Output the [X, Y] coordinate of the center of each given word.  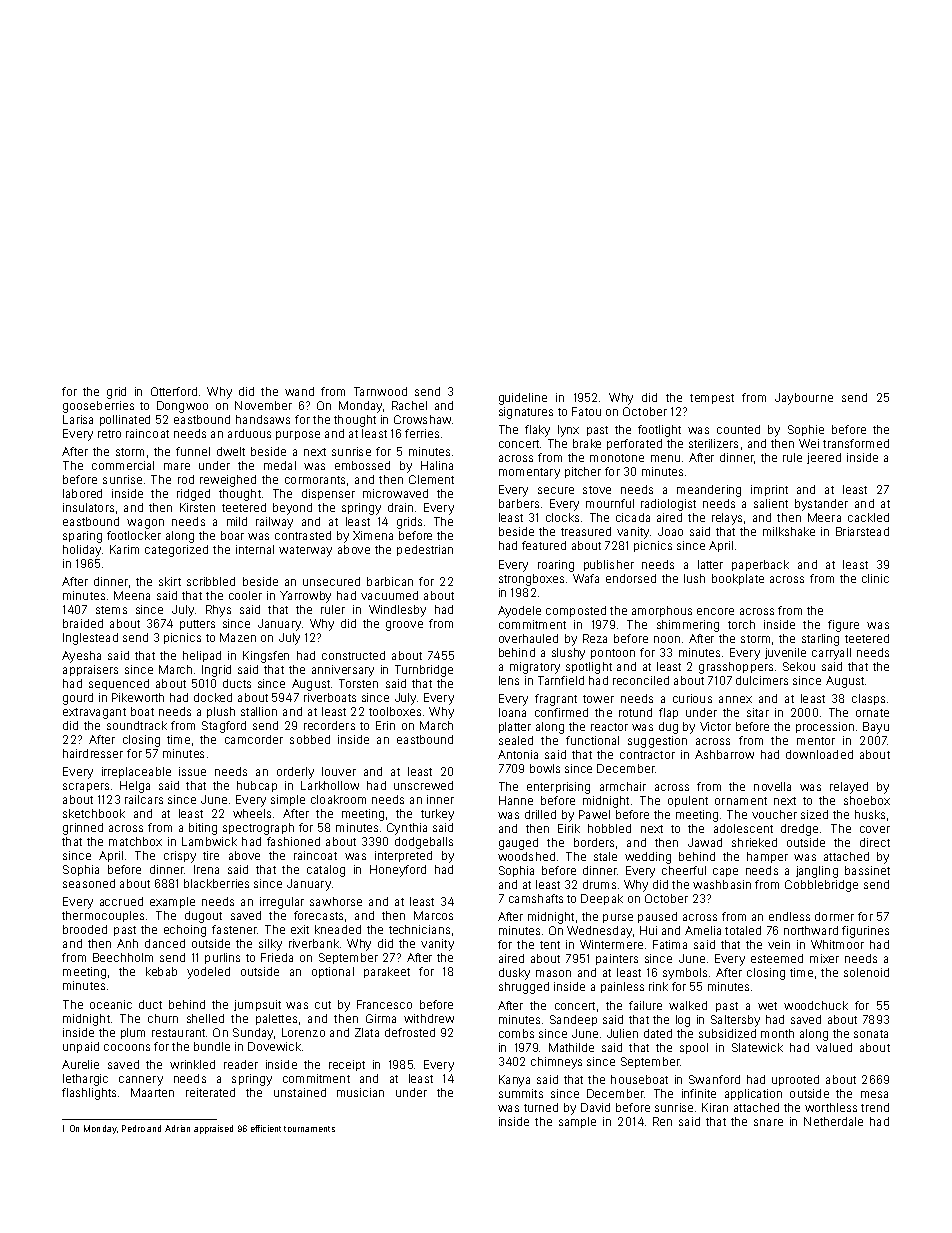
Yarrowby [305, 597]
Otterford [174, 391]
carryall [831, 654]
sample [577, 1122]
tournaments [309, 1129]
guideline [523, 399]
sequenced [119, 684]
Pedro [133, 1128]
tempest [712, 399]
